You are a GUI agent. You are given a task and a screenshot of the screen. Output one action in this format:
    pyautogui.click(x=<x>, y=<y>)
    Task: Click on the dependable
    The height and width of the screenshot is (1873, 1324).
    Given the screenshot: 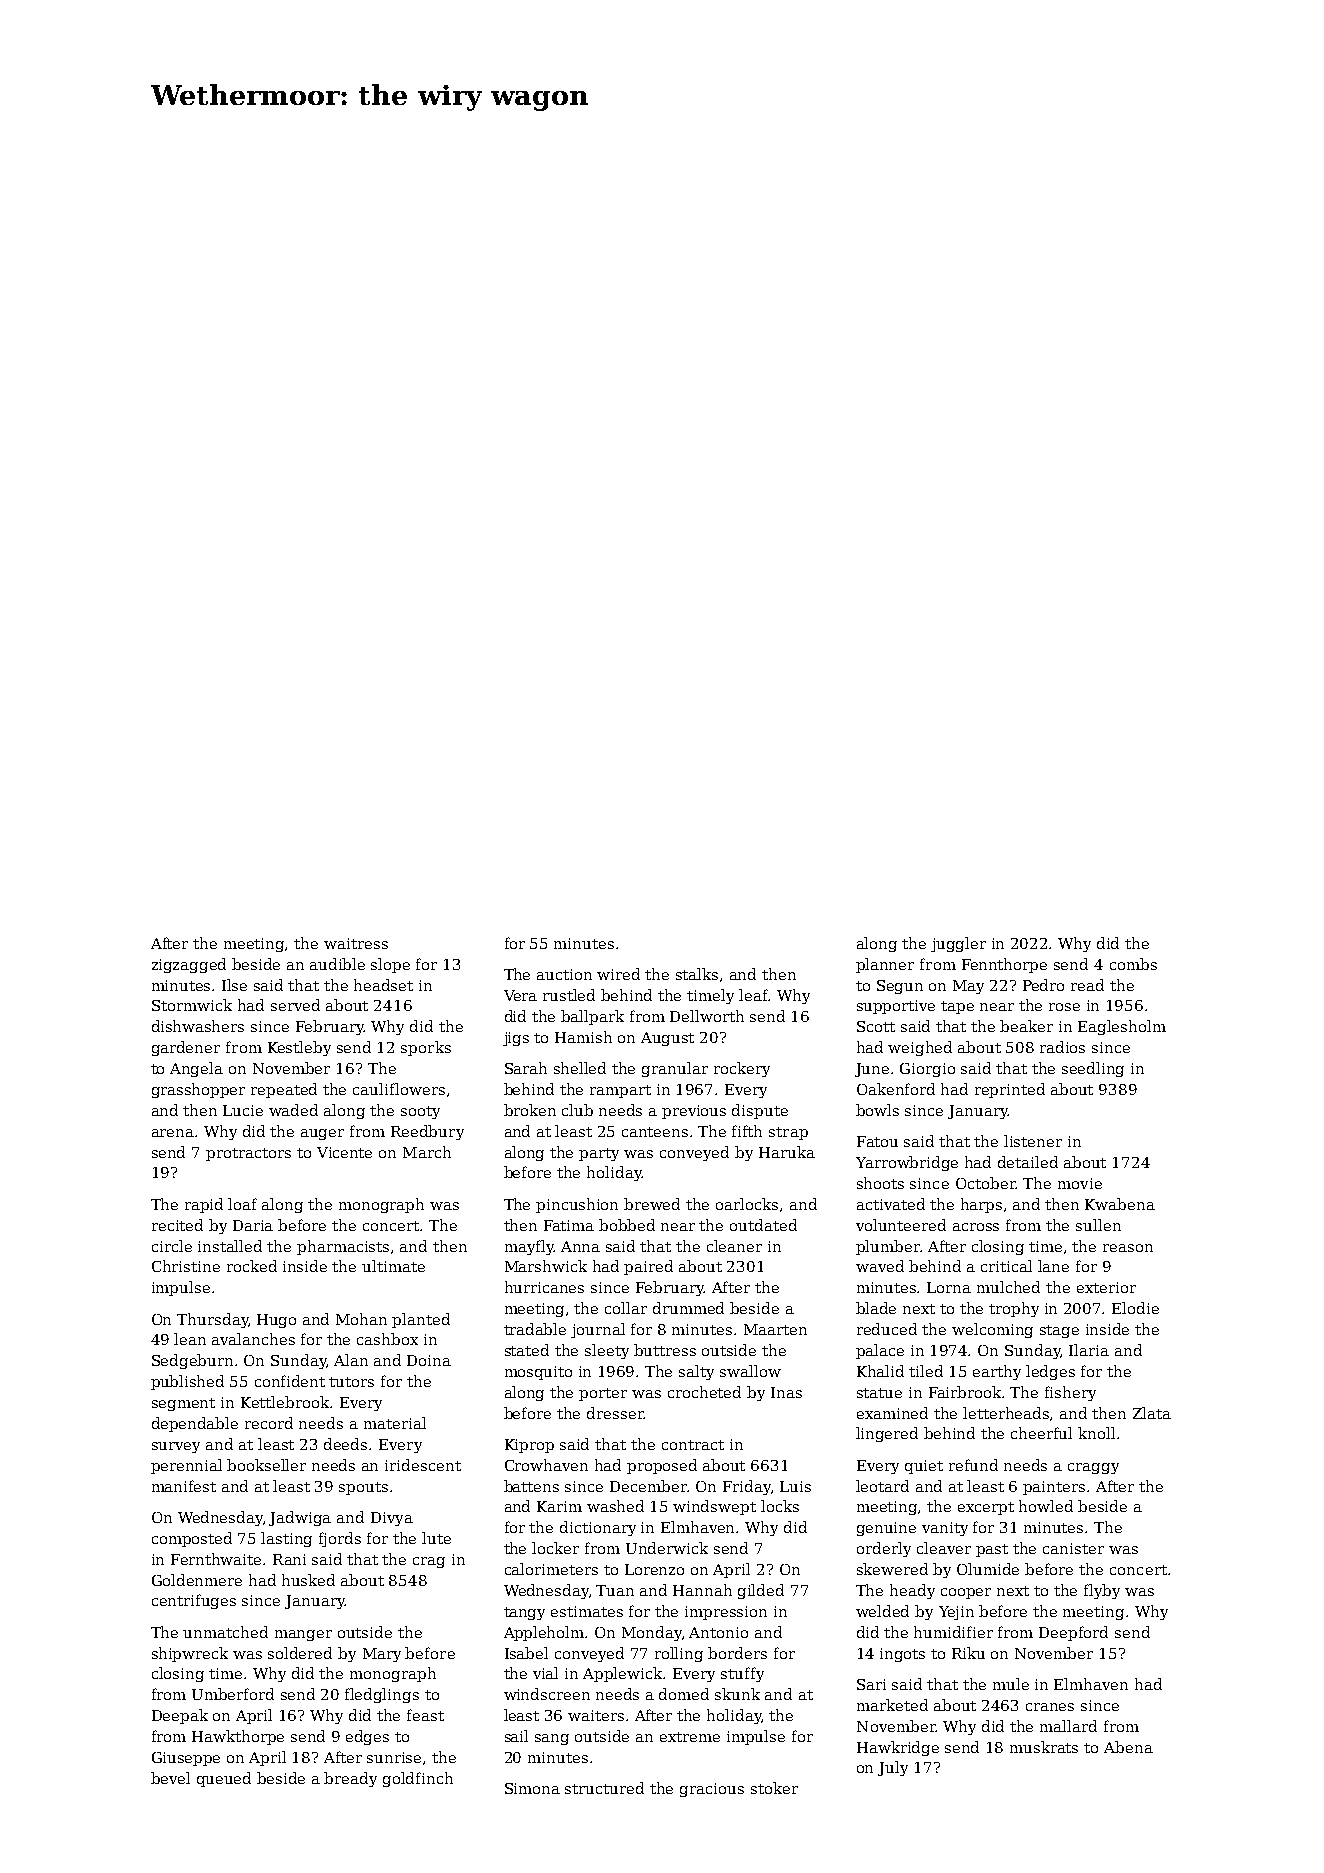 What is the action you would take?
    pyautogui.click(x=195, y=1424)
